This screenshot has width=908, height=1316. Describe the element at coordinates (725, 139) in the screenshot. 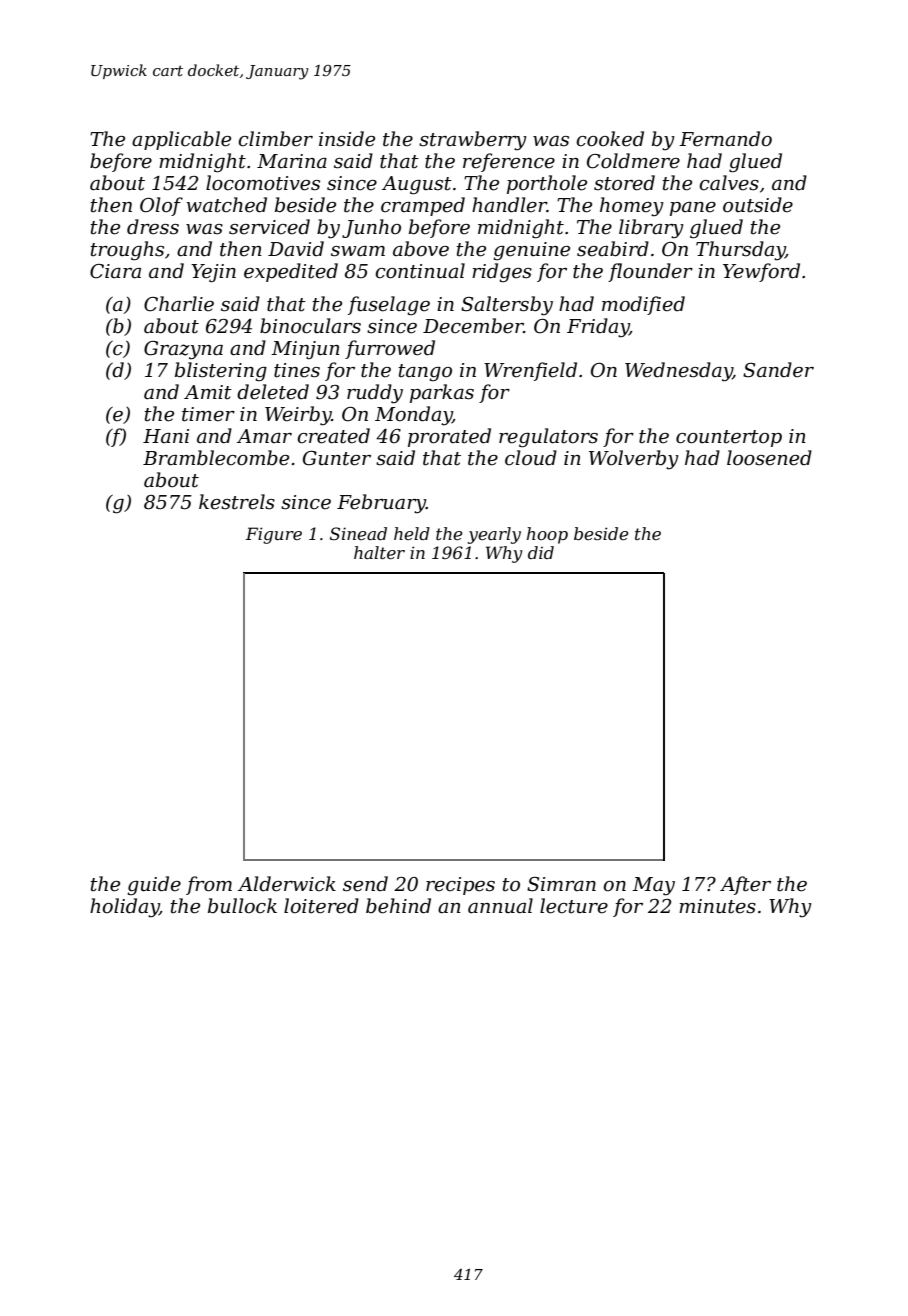

I see `Fernando` at that location.
